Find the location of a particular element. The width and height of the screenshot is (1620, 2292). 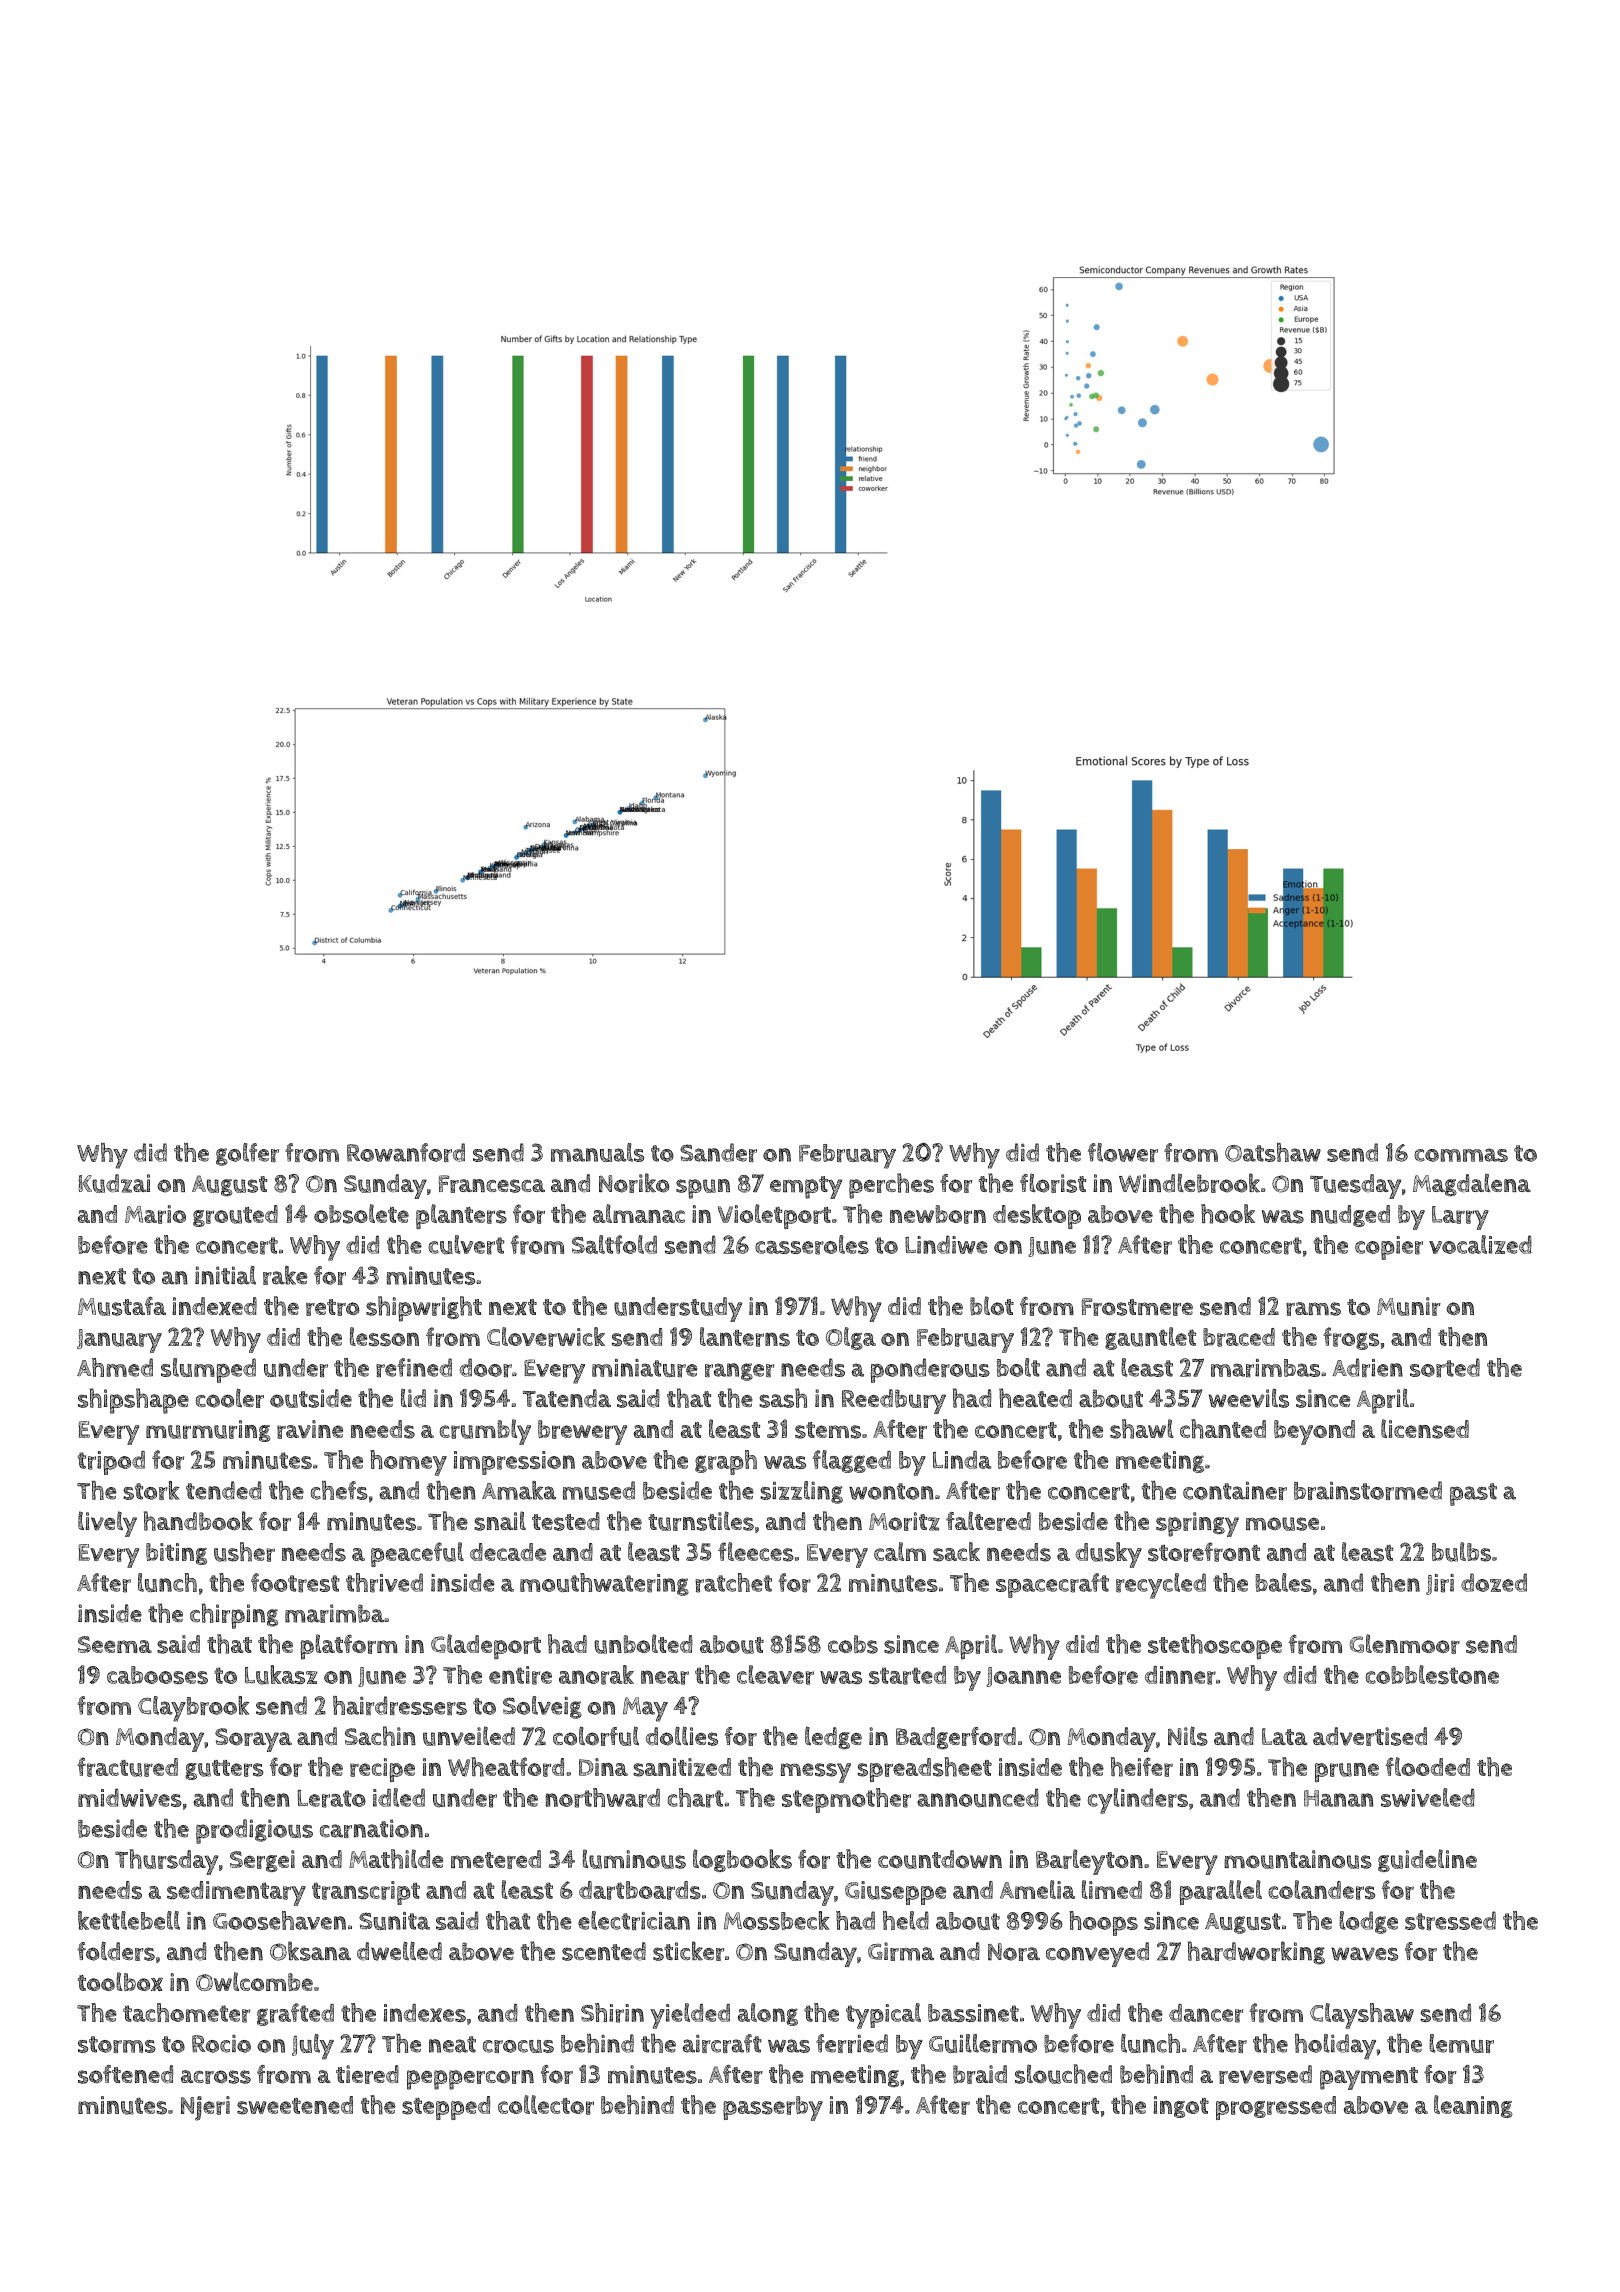

stepped is located at coordinates (446, 2108).
